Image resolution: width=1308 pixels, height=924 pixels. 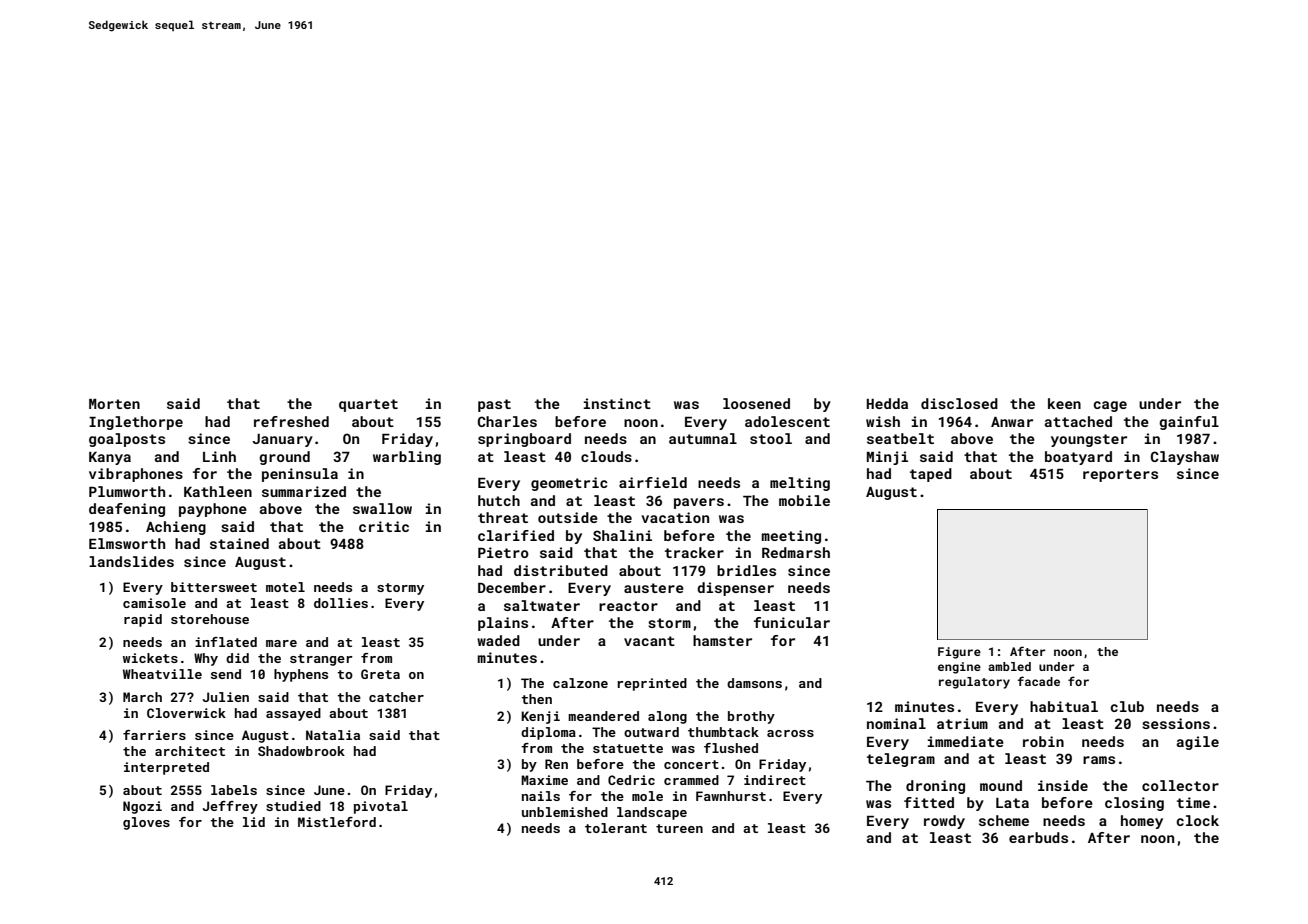 I want to click on springboard, so click(x=524, y=440).
